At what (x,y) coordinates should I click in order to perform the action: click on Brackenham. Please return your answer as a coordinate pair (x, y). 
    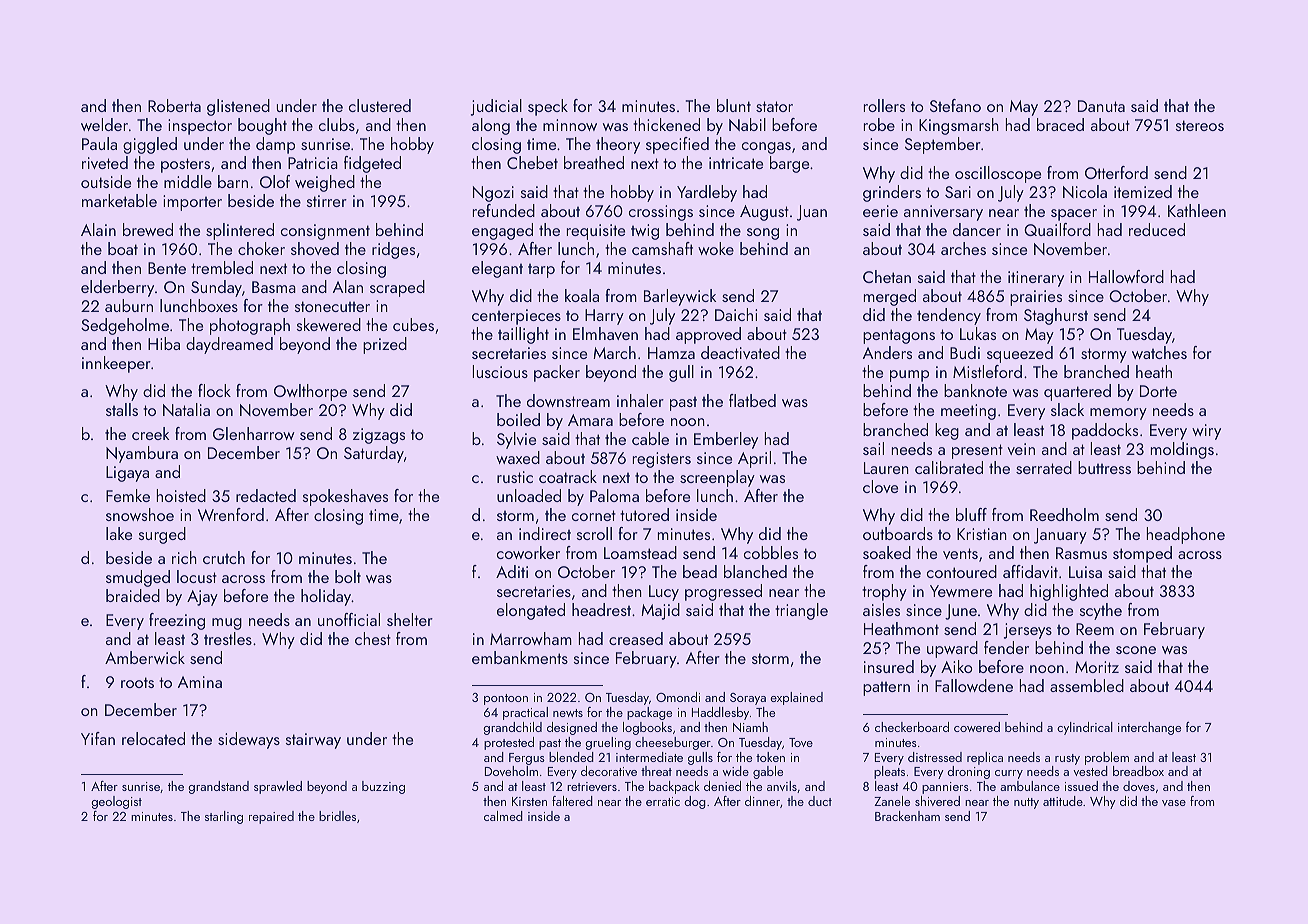
    Looking at the image, I should click on (907, 816).
